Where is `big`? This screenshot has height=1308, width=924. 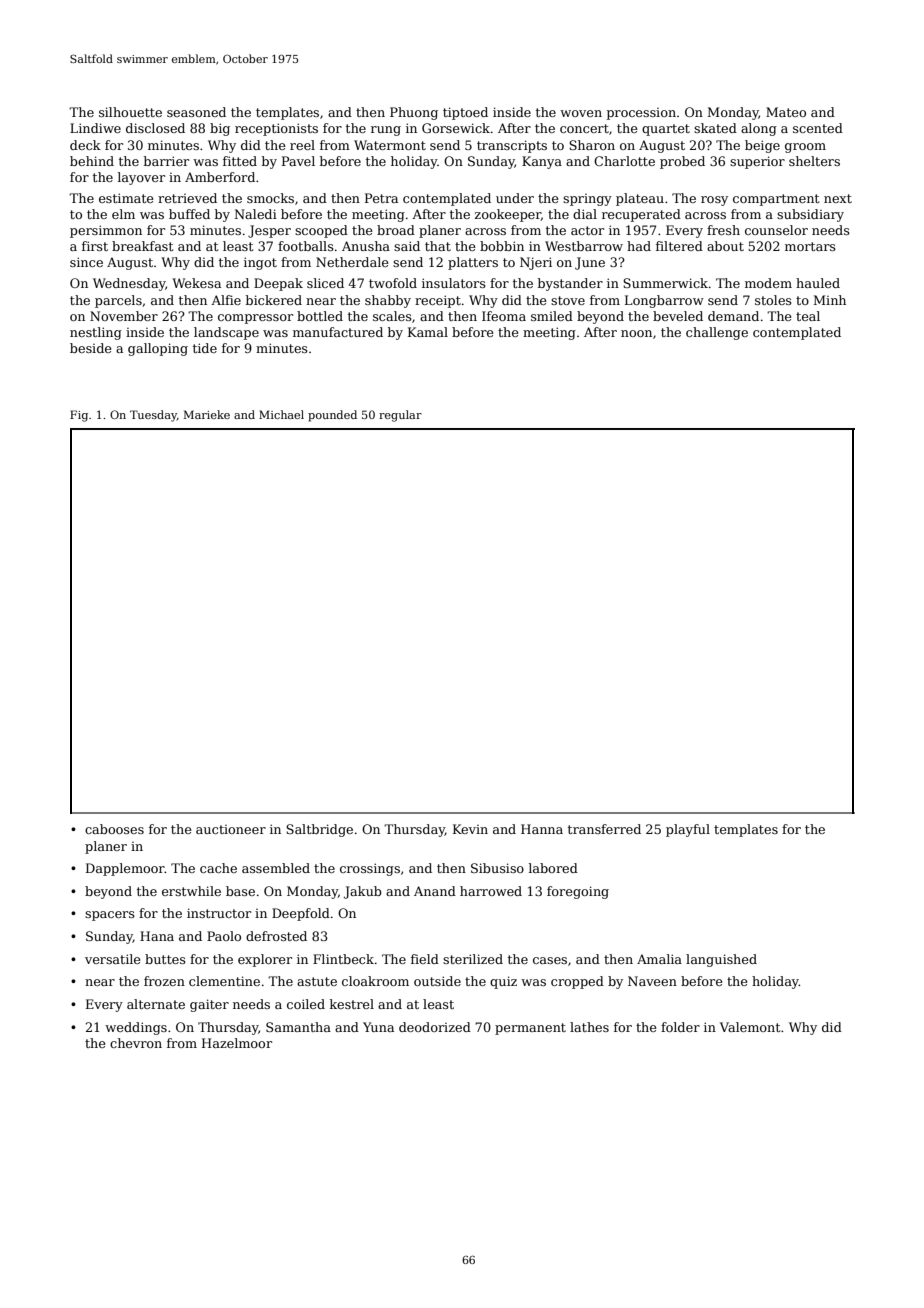 big is located at coordinates (220, 129).
